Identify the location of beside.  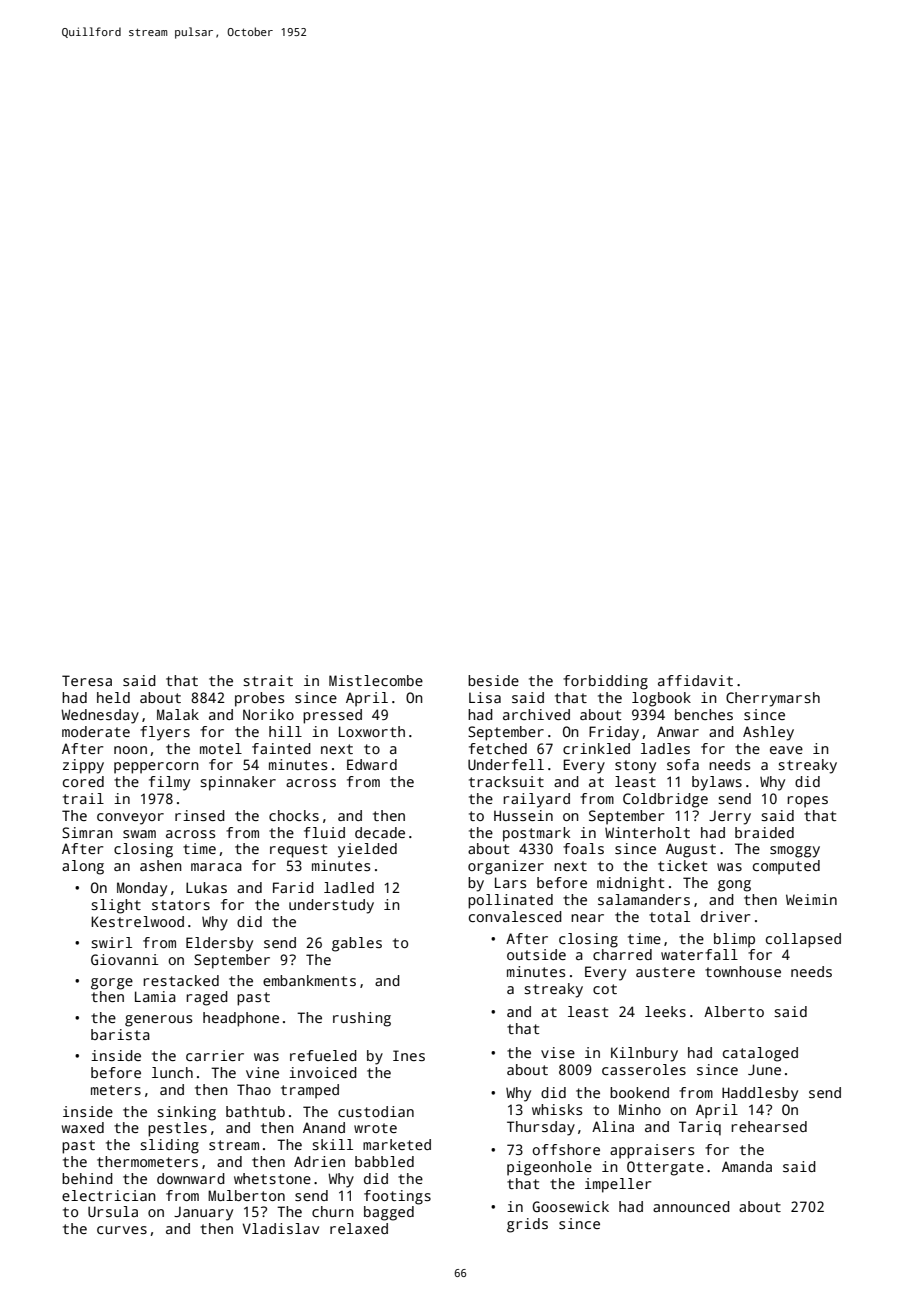
(493, 680).
